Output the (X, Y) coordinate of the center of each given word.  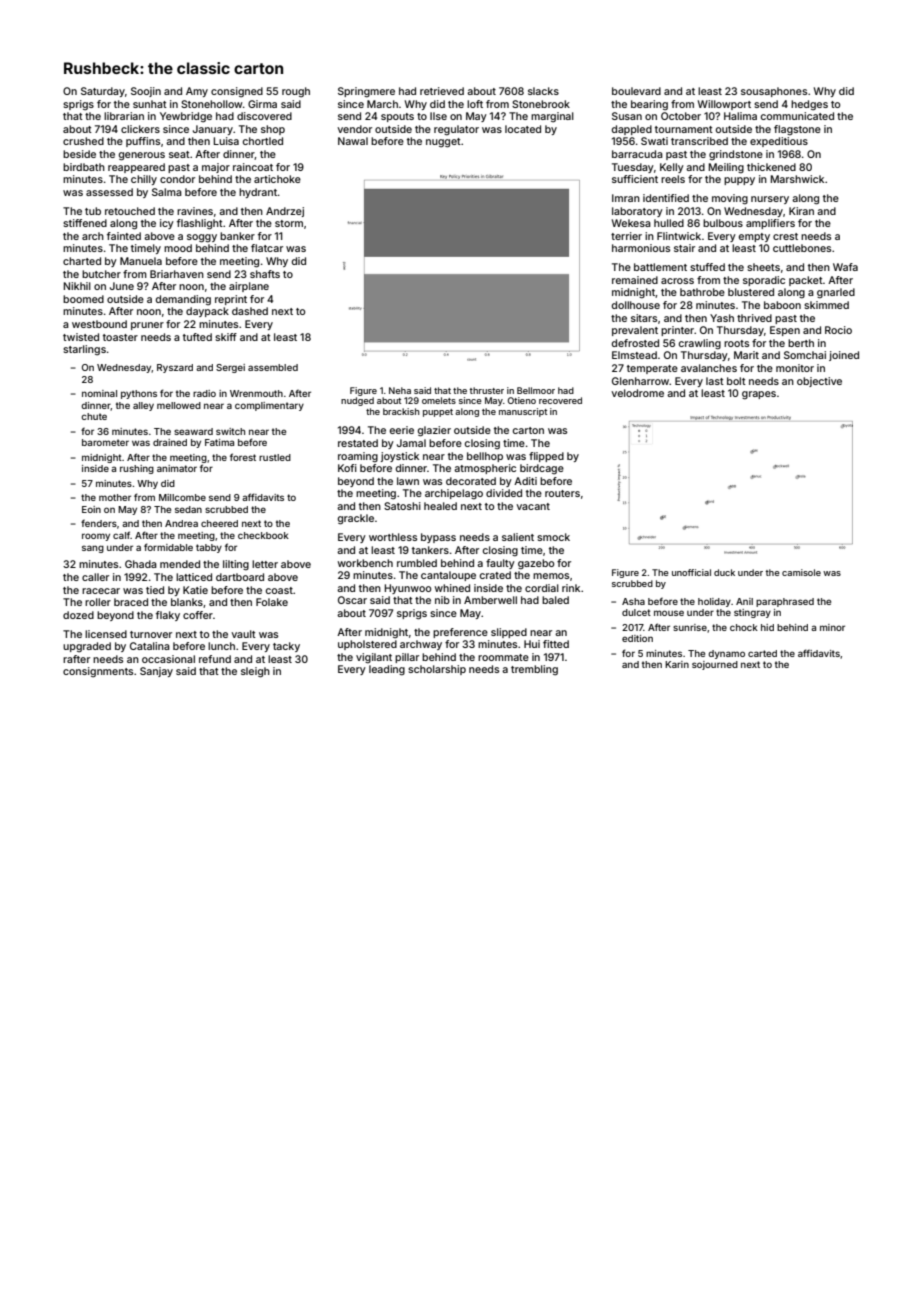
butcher (101, 274)
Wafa (845, 267)
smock (553, 537)
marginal (552, 117)
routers (562, 493)
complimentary (269, 406)
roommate (503, 657)
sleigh (255, 672)
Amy (197, 92)
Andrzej (285, 212)
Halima (740, 116)
